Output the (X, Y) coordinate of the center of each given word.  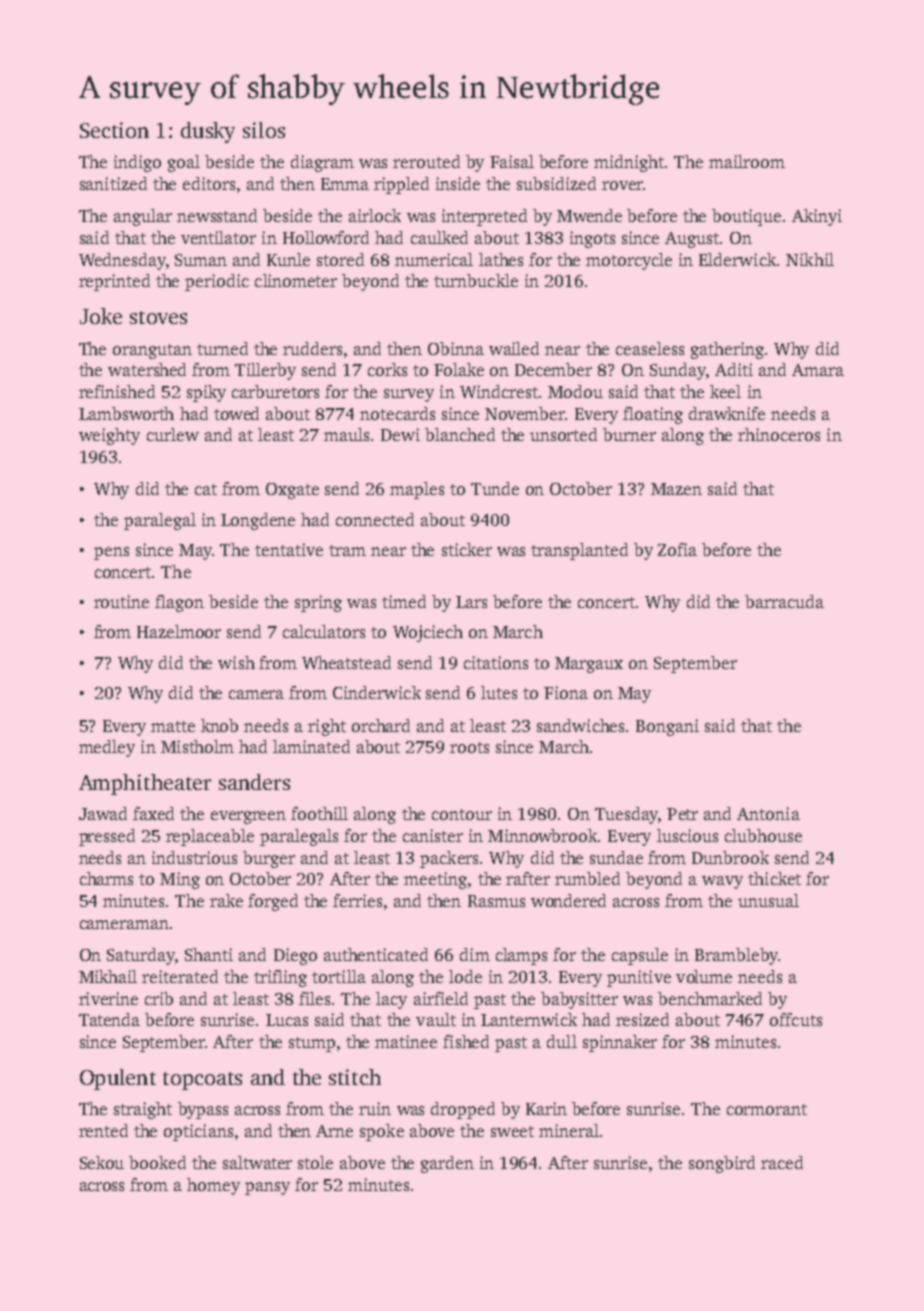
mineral (569, 1130)
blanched (460, 434)
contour (462, 814)
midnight (629, 163)
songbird (722, 1164)
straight (143, 1110)
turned (222, 348)
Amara (818, 370)
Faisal (512, 161)
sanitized (113, 183)
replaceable (210, 837)
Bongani (667, 727)
